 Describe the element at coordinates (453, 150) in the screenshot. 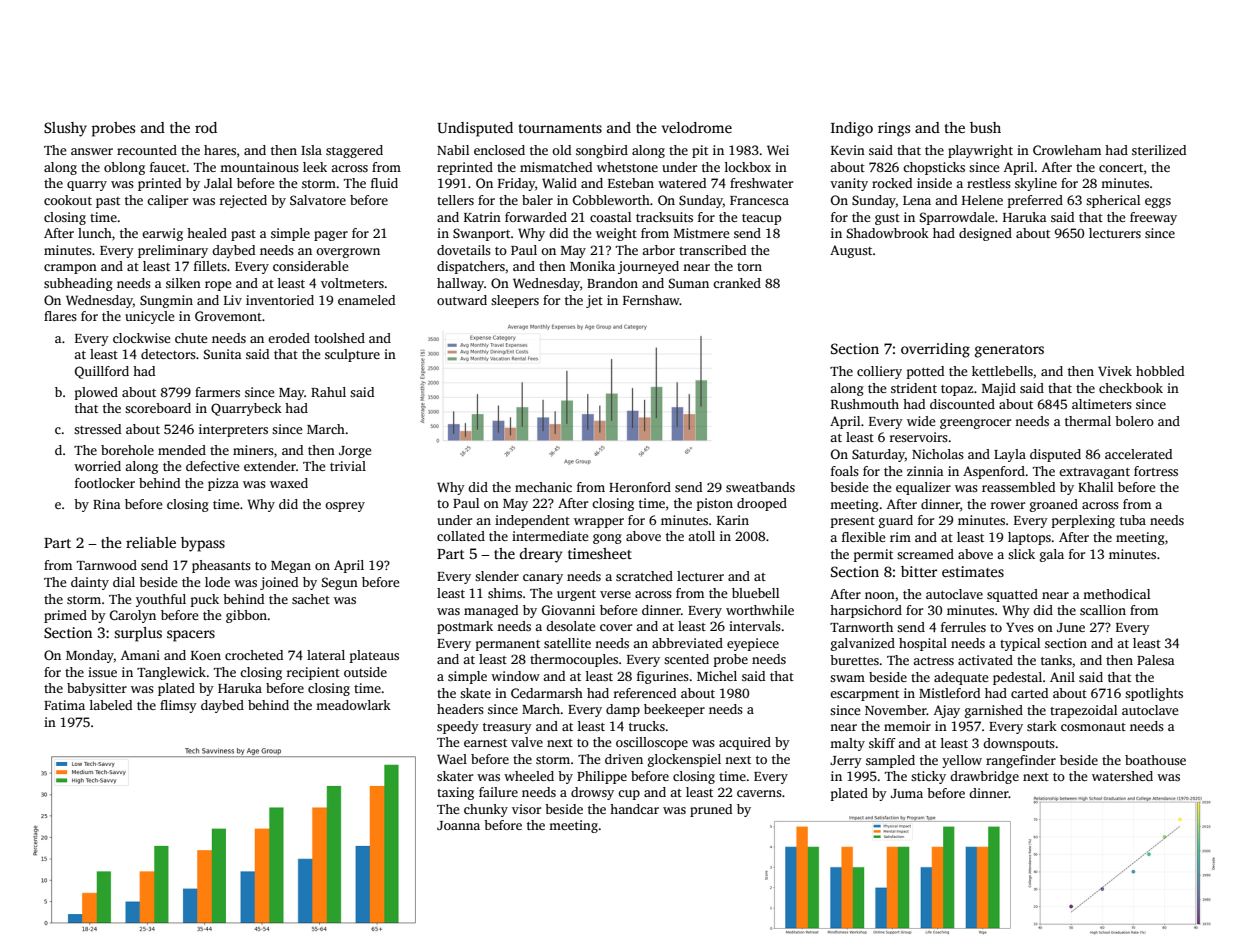

I see `Nabil` at that location.
